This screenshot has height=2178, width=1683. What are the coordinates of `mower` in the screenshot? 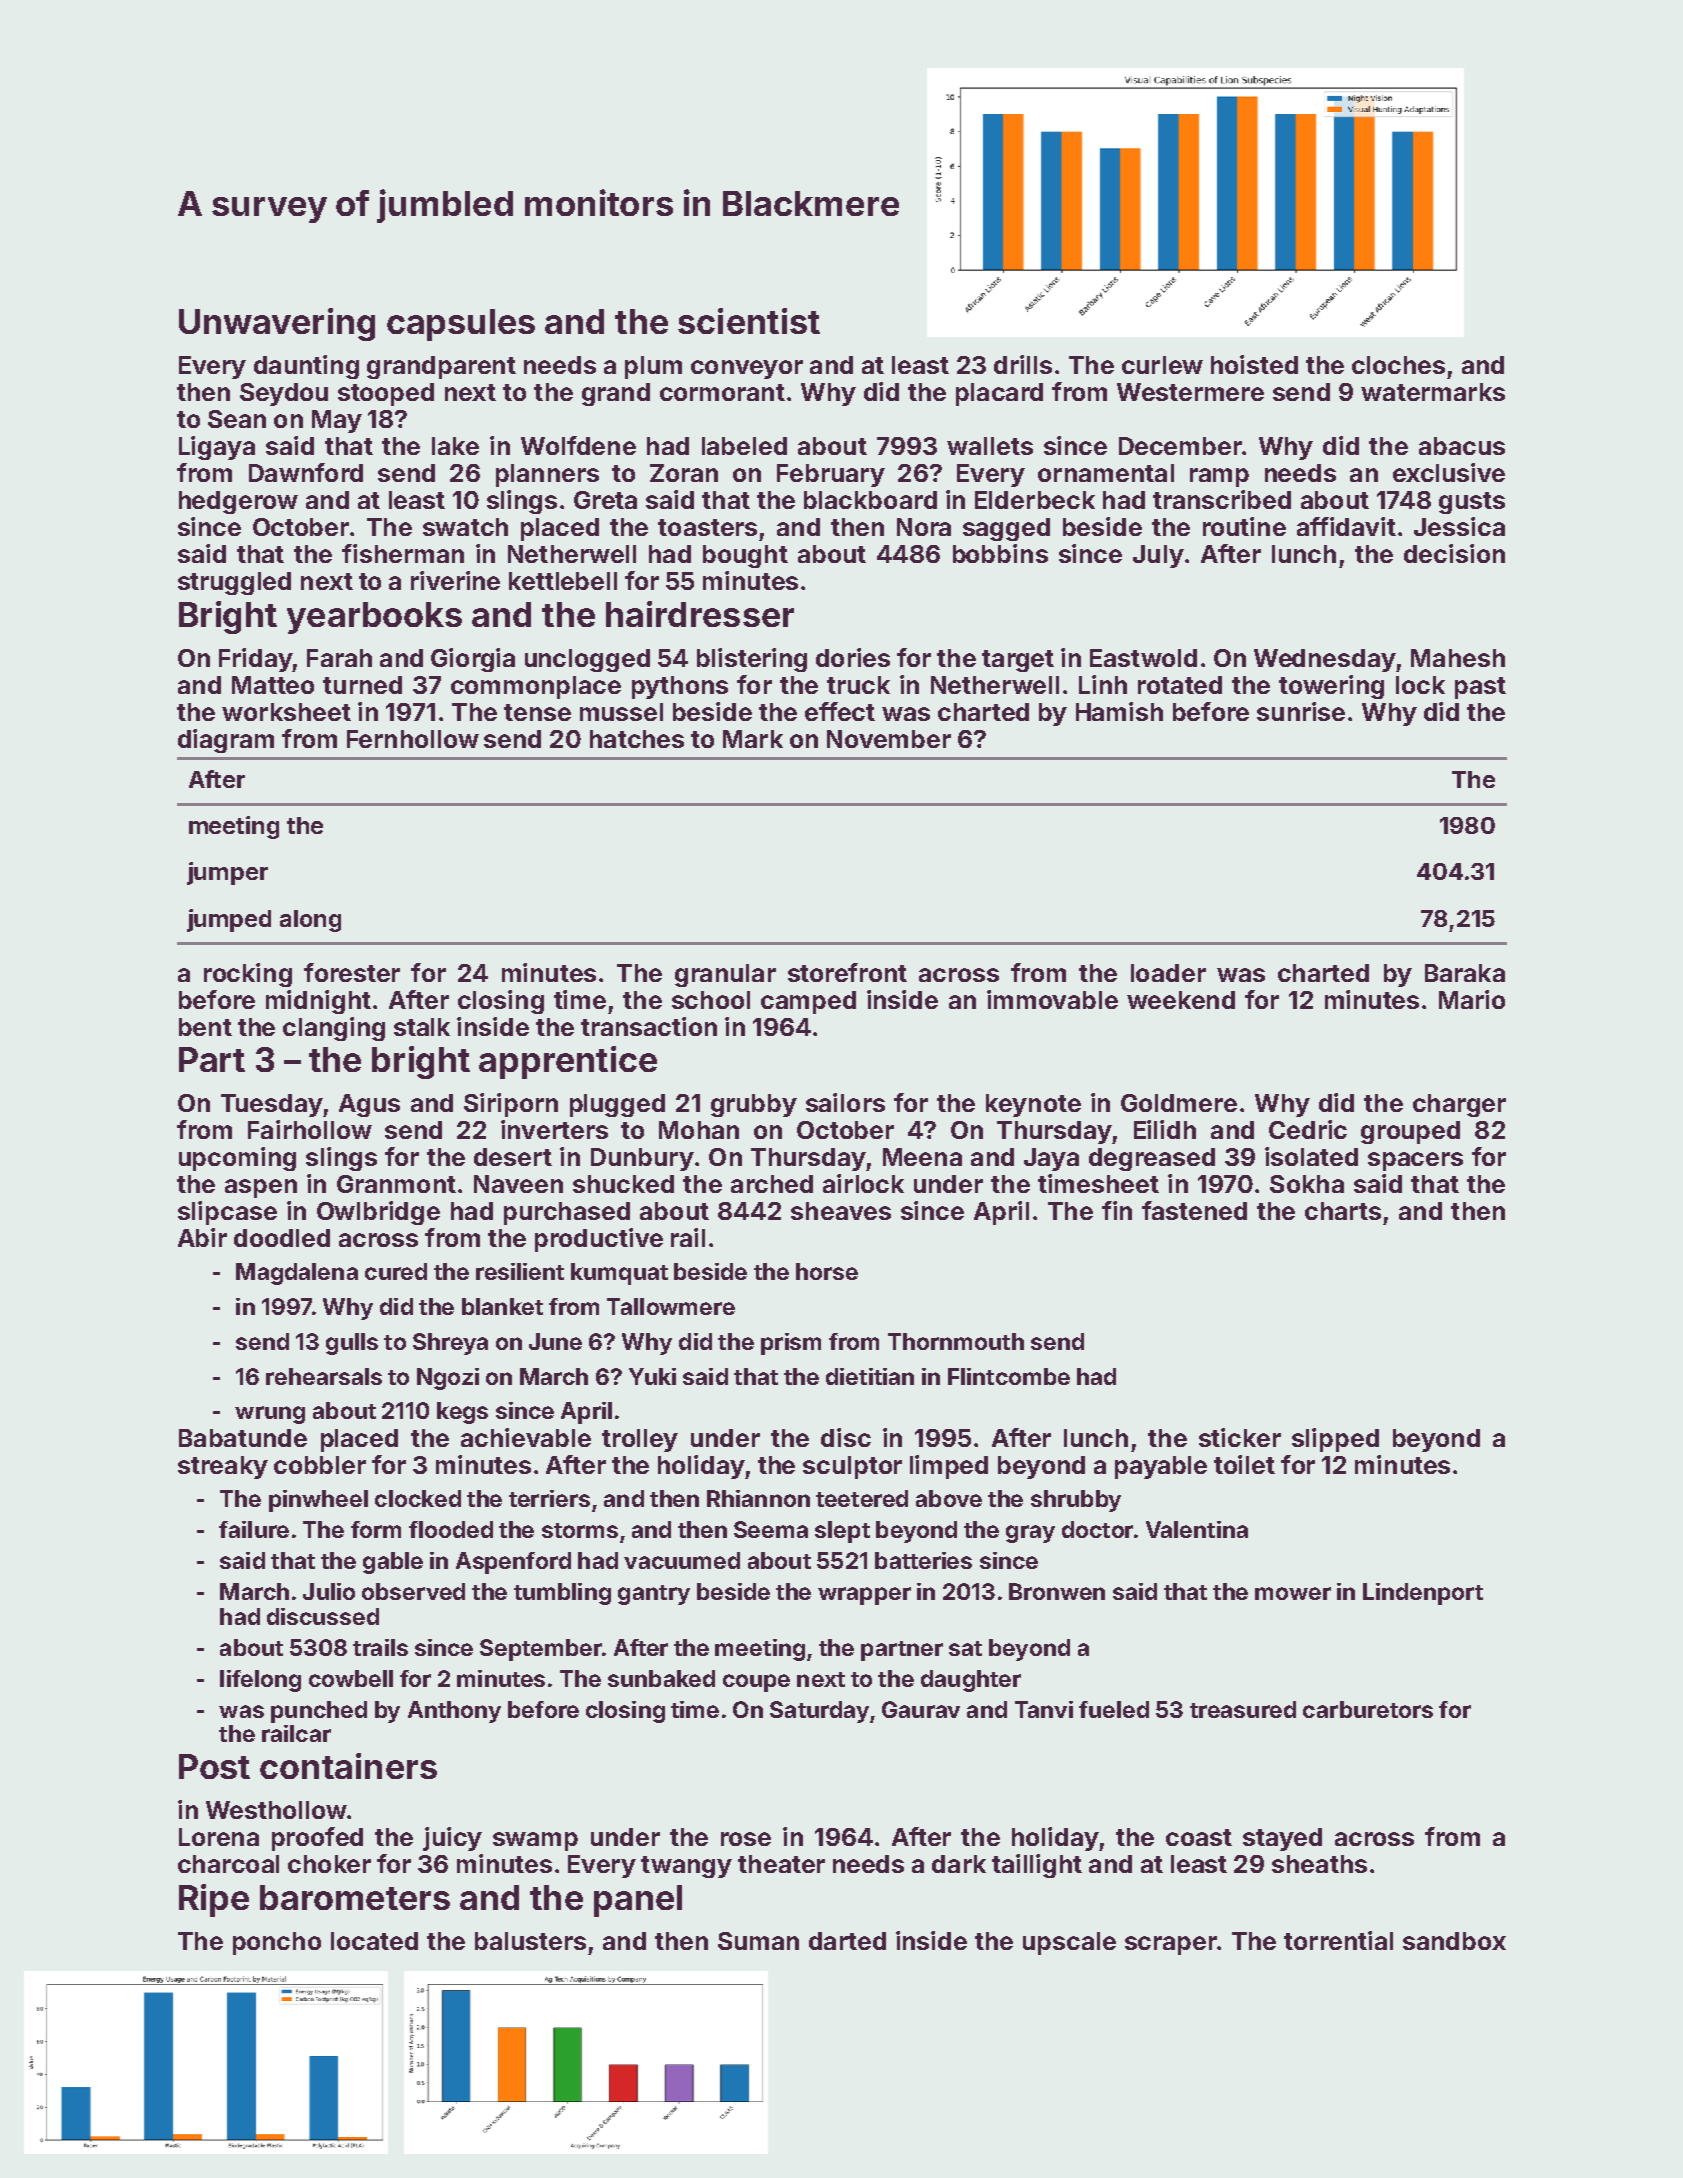 It's located at (1293, 1593).
